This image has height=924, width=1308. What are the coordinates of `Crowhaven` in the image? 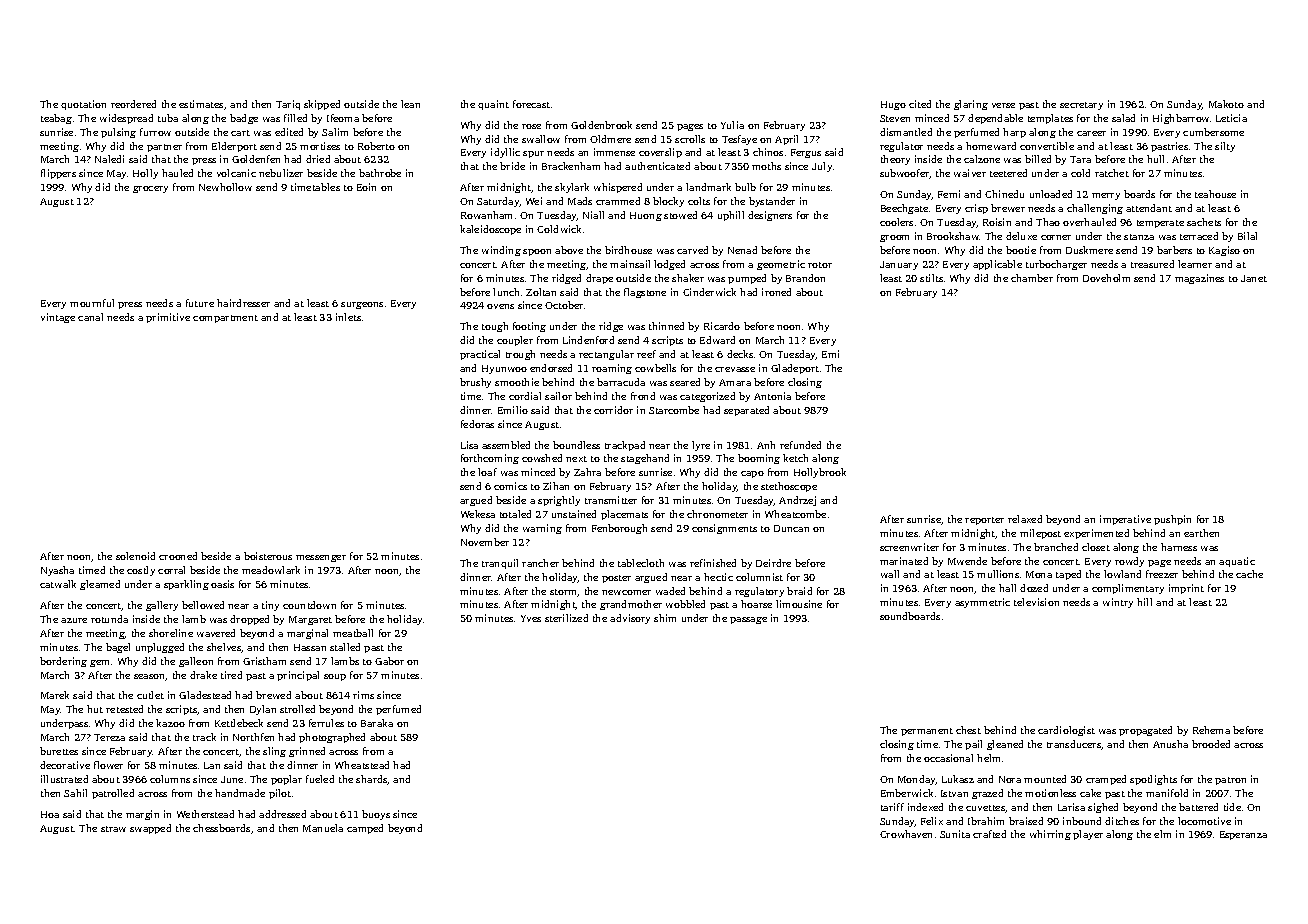 It's located at (906, 834).
